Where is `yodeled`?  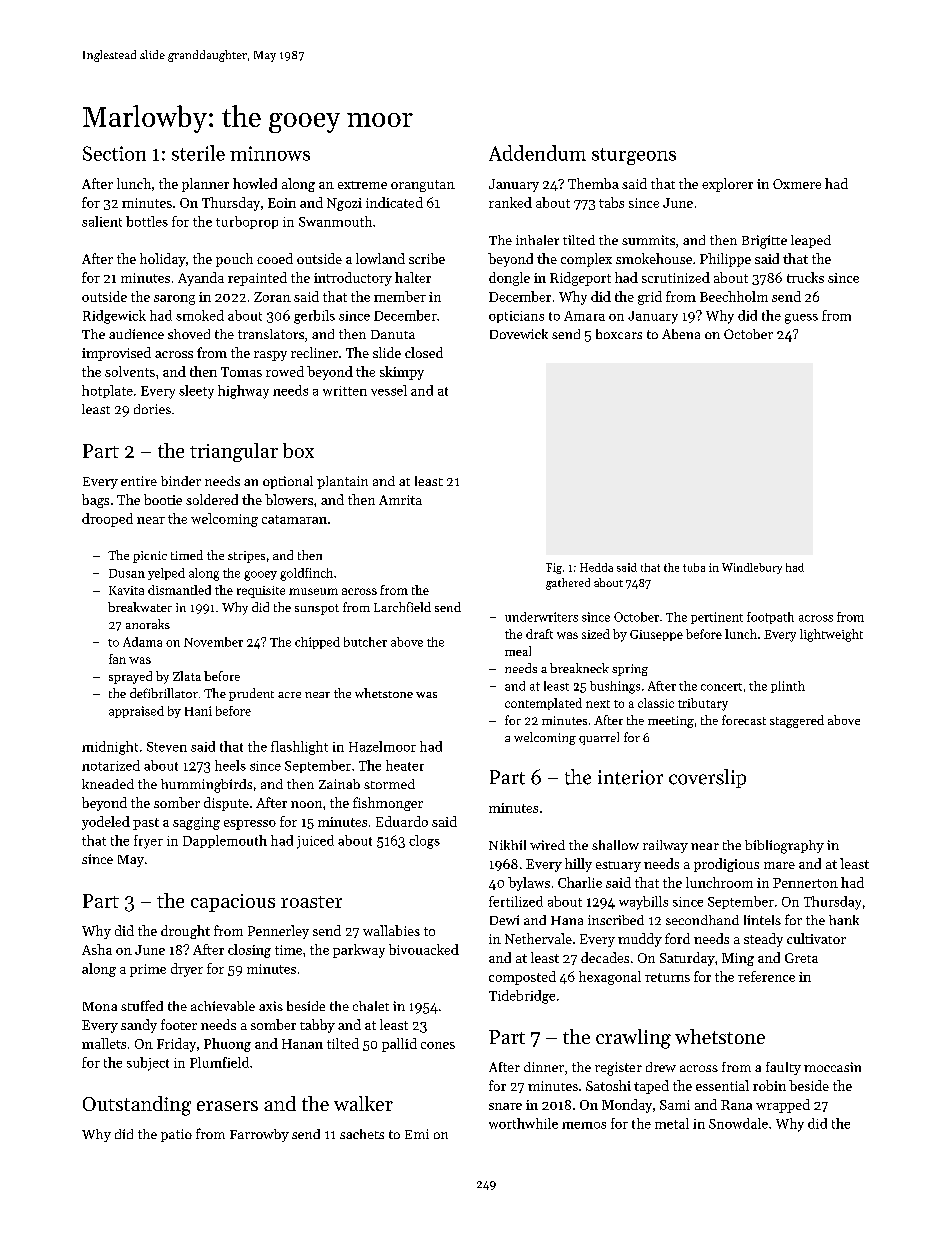
yodeled is located at coordinates (106, 823).
